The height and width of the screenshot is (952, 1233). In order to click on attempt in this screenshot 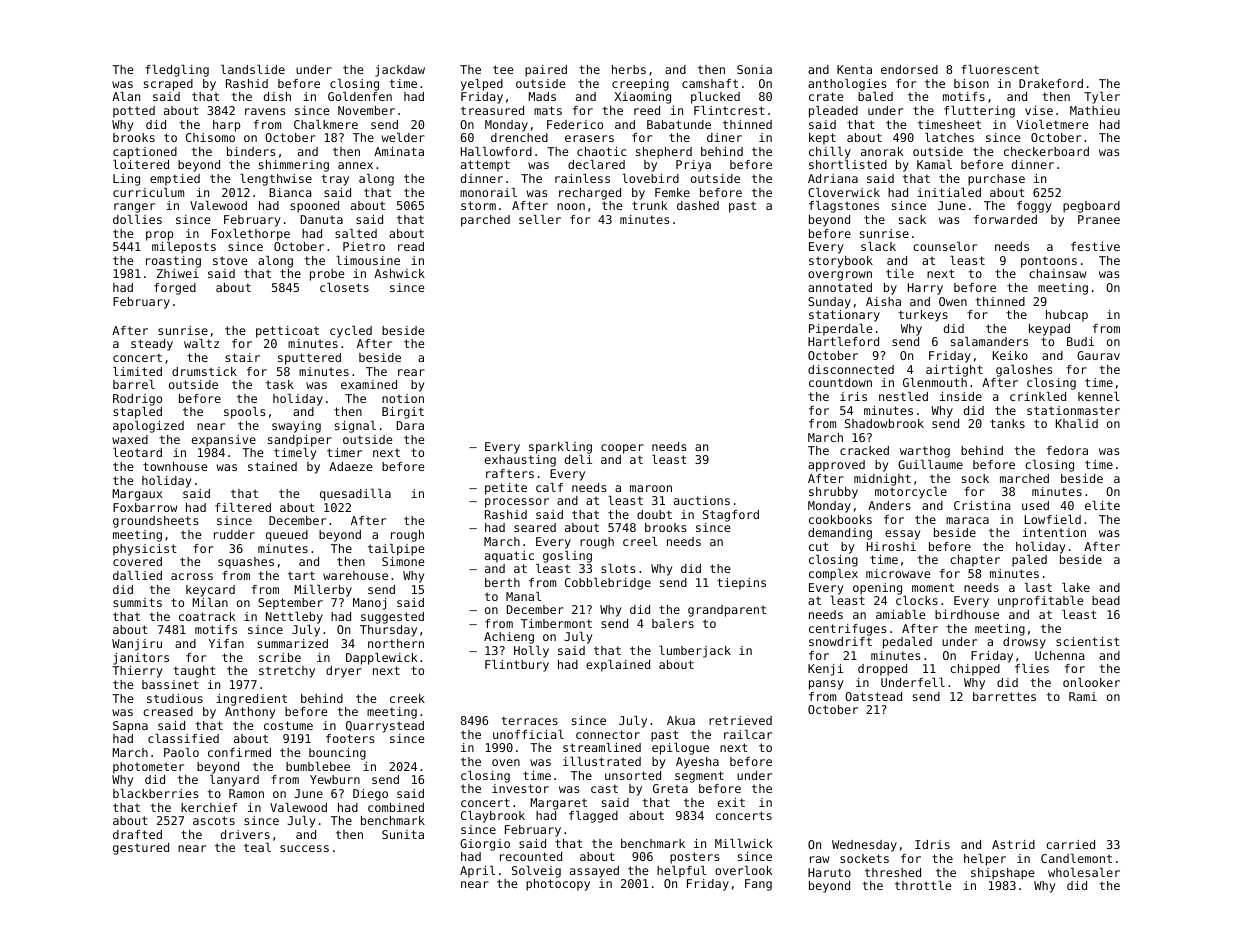, I will do `click(485, 166)`.
